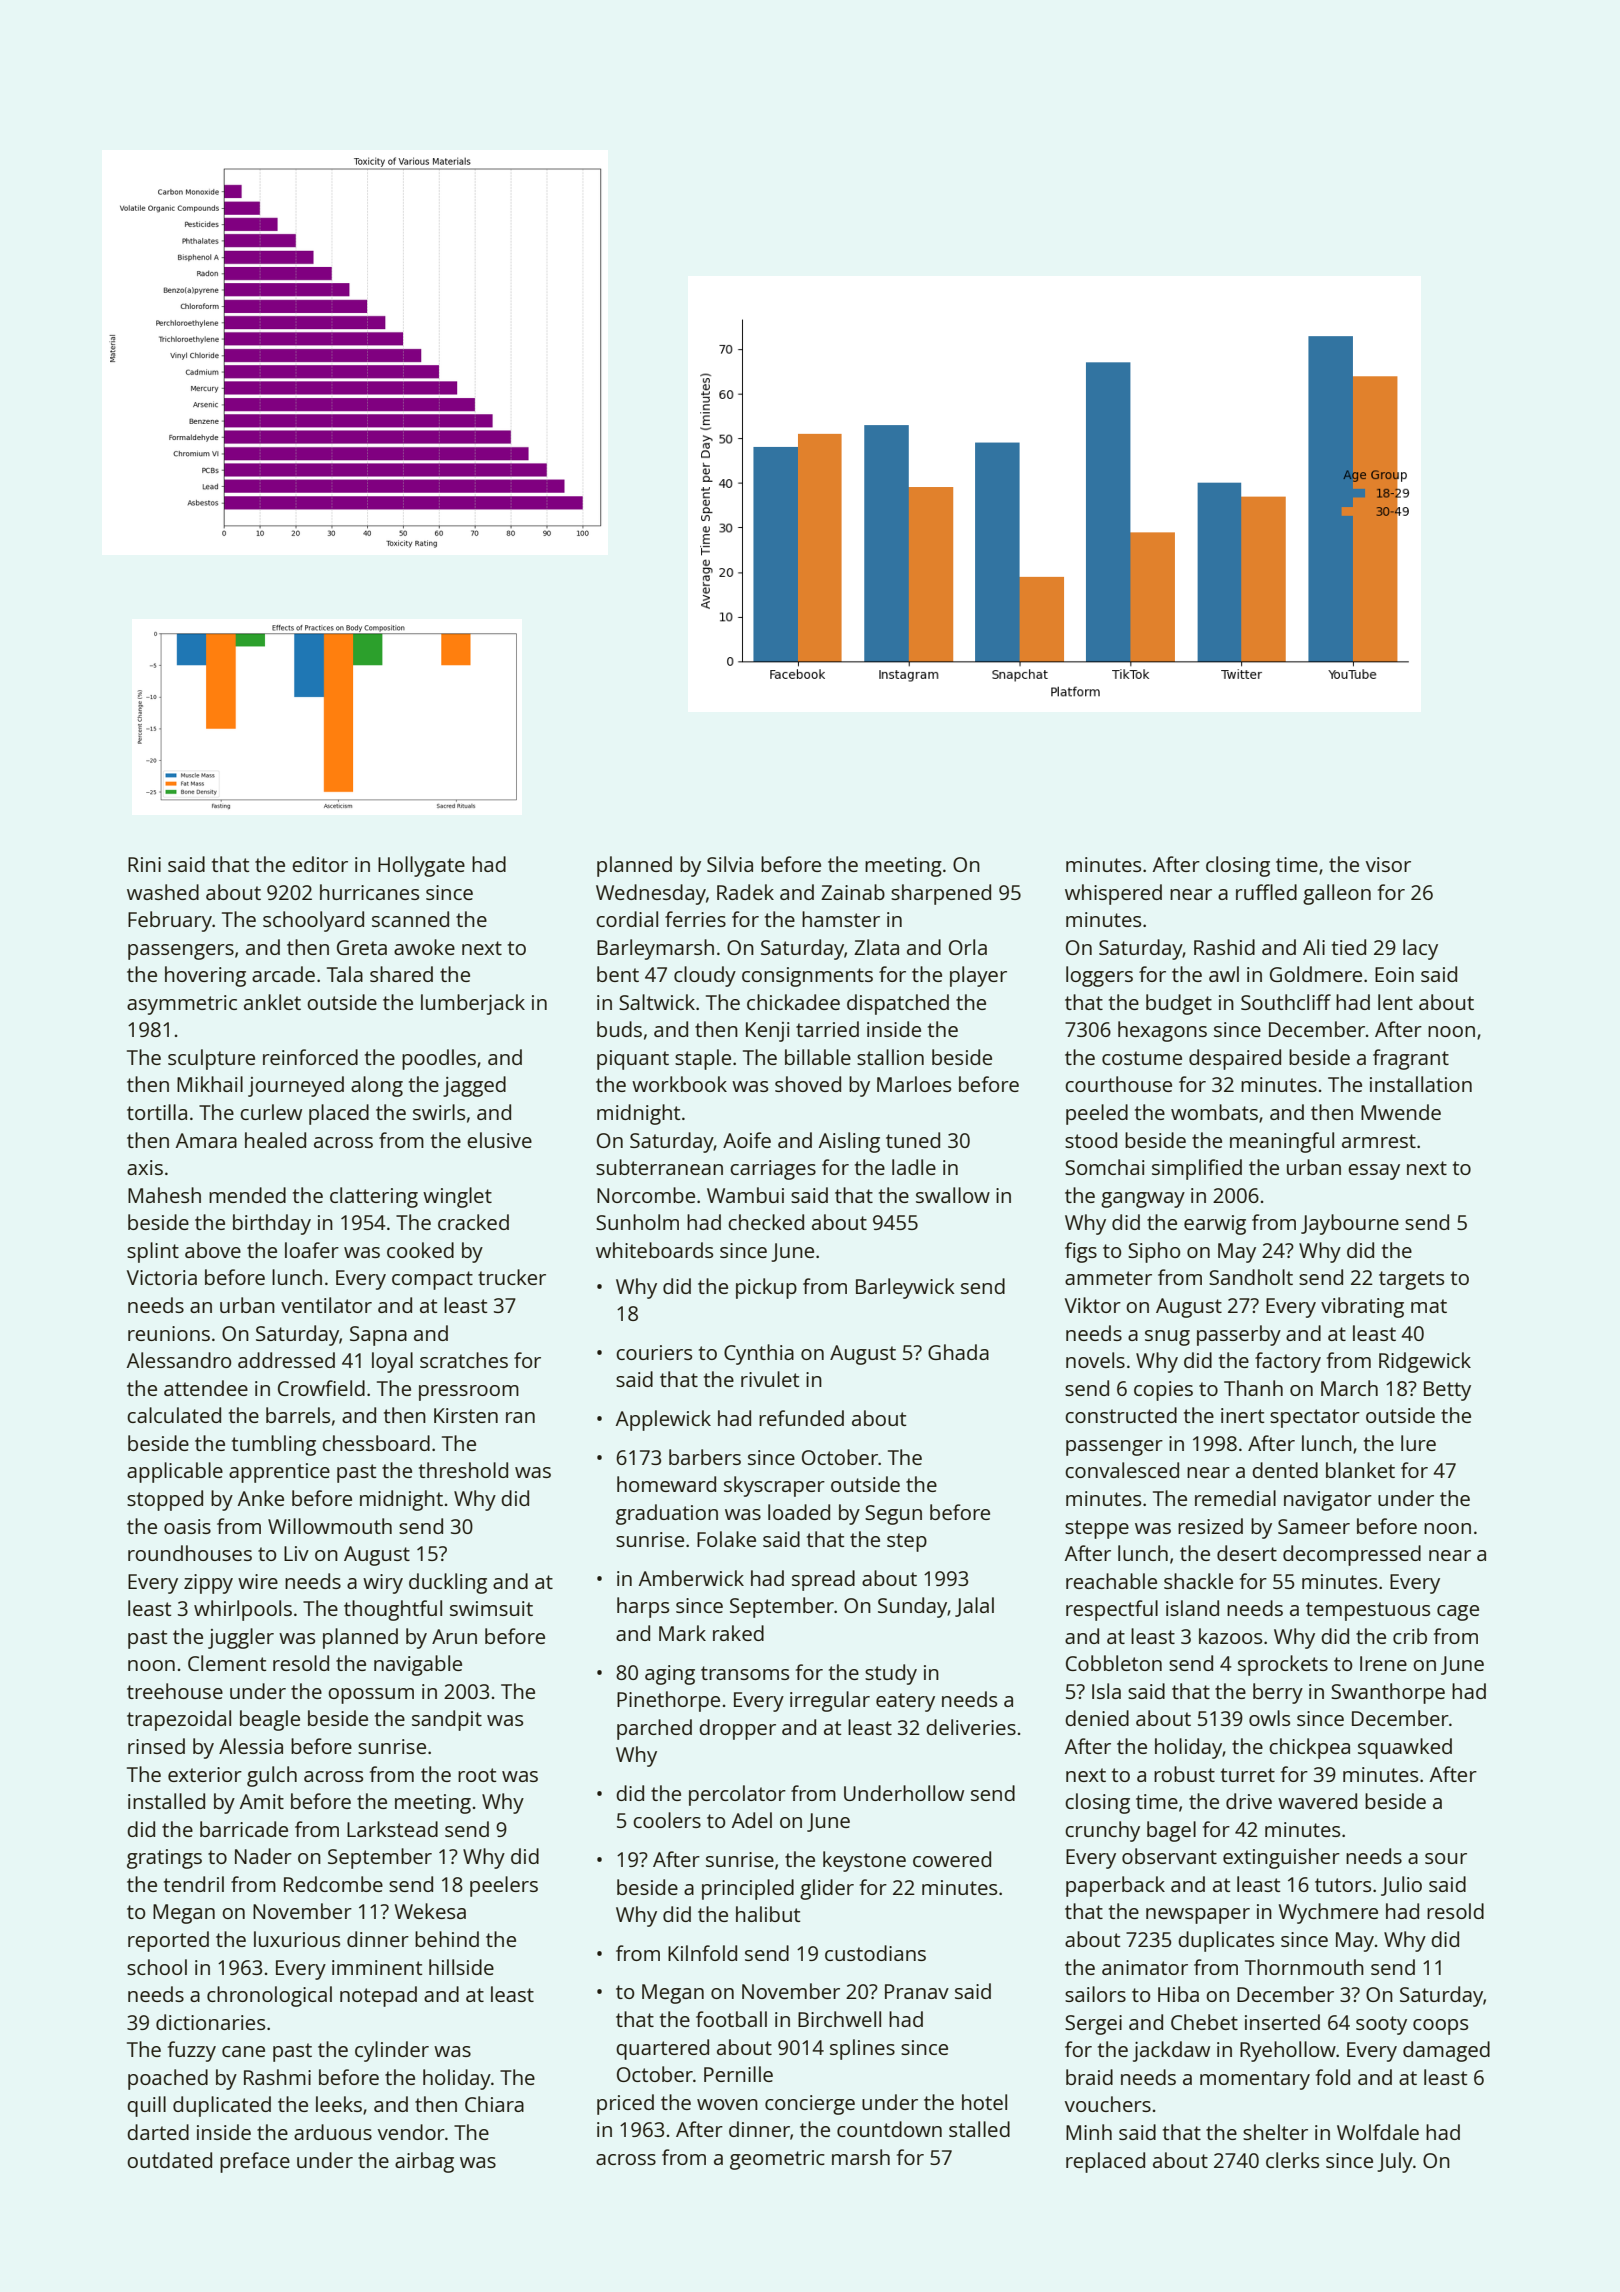  What do you see at coordinates (1108, 1278) in the image?
I see `ammeter` at bounding box center [1108, 1278].
